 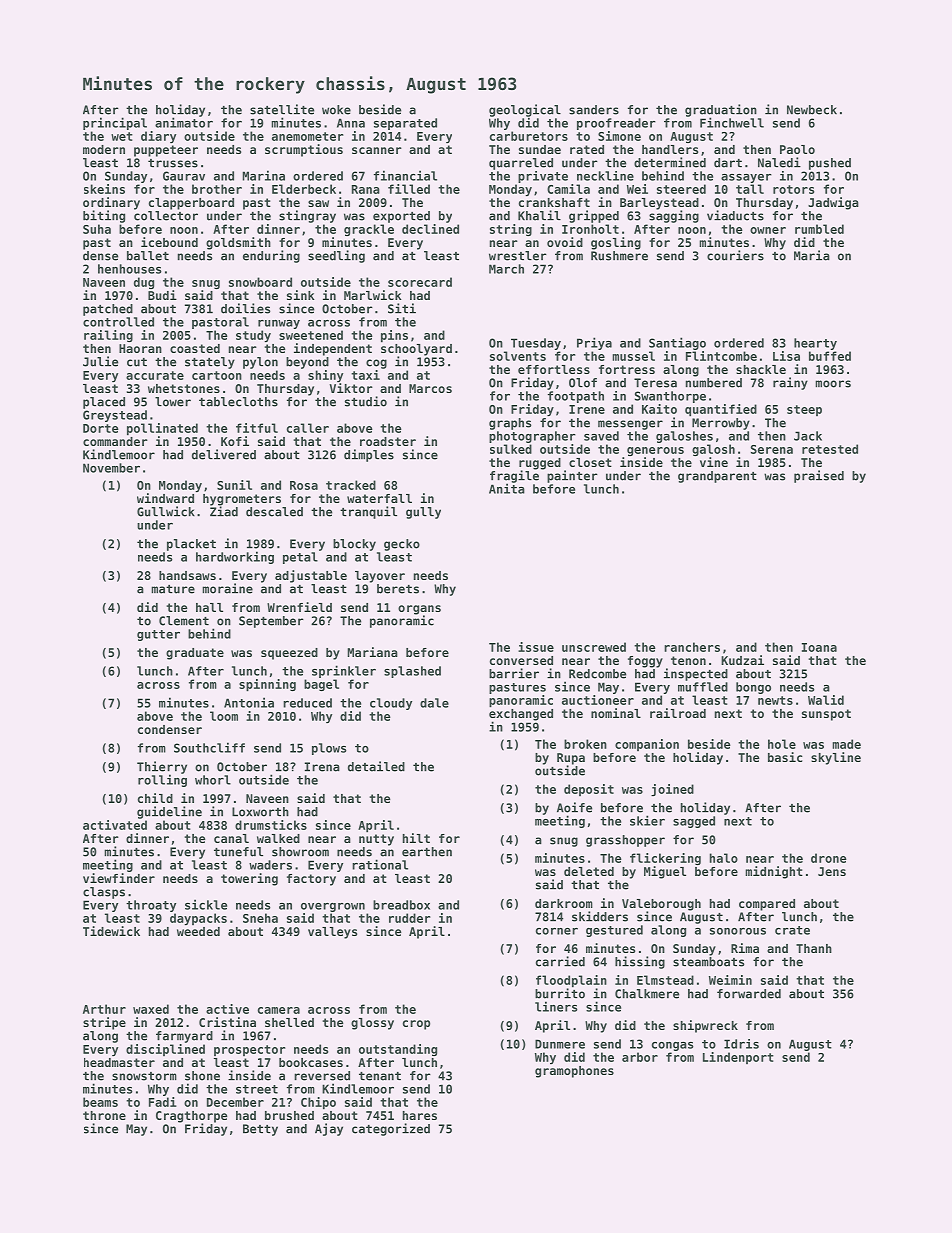 I want to click on graduation, so click(x=721, y=110).
